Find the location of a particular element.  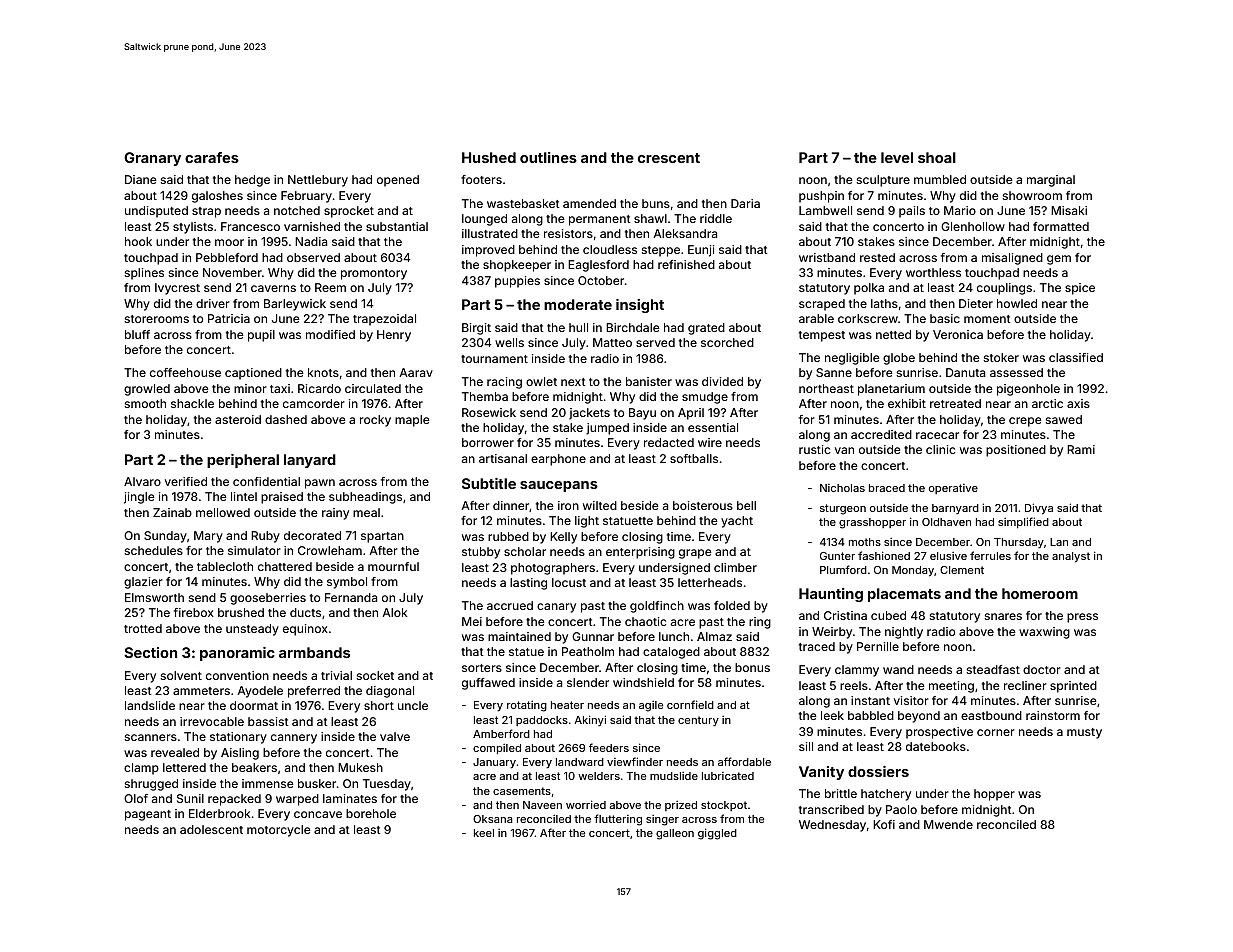

keel is located at coordinates (484, 833).
